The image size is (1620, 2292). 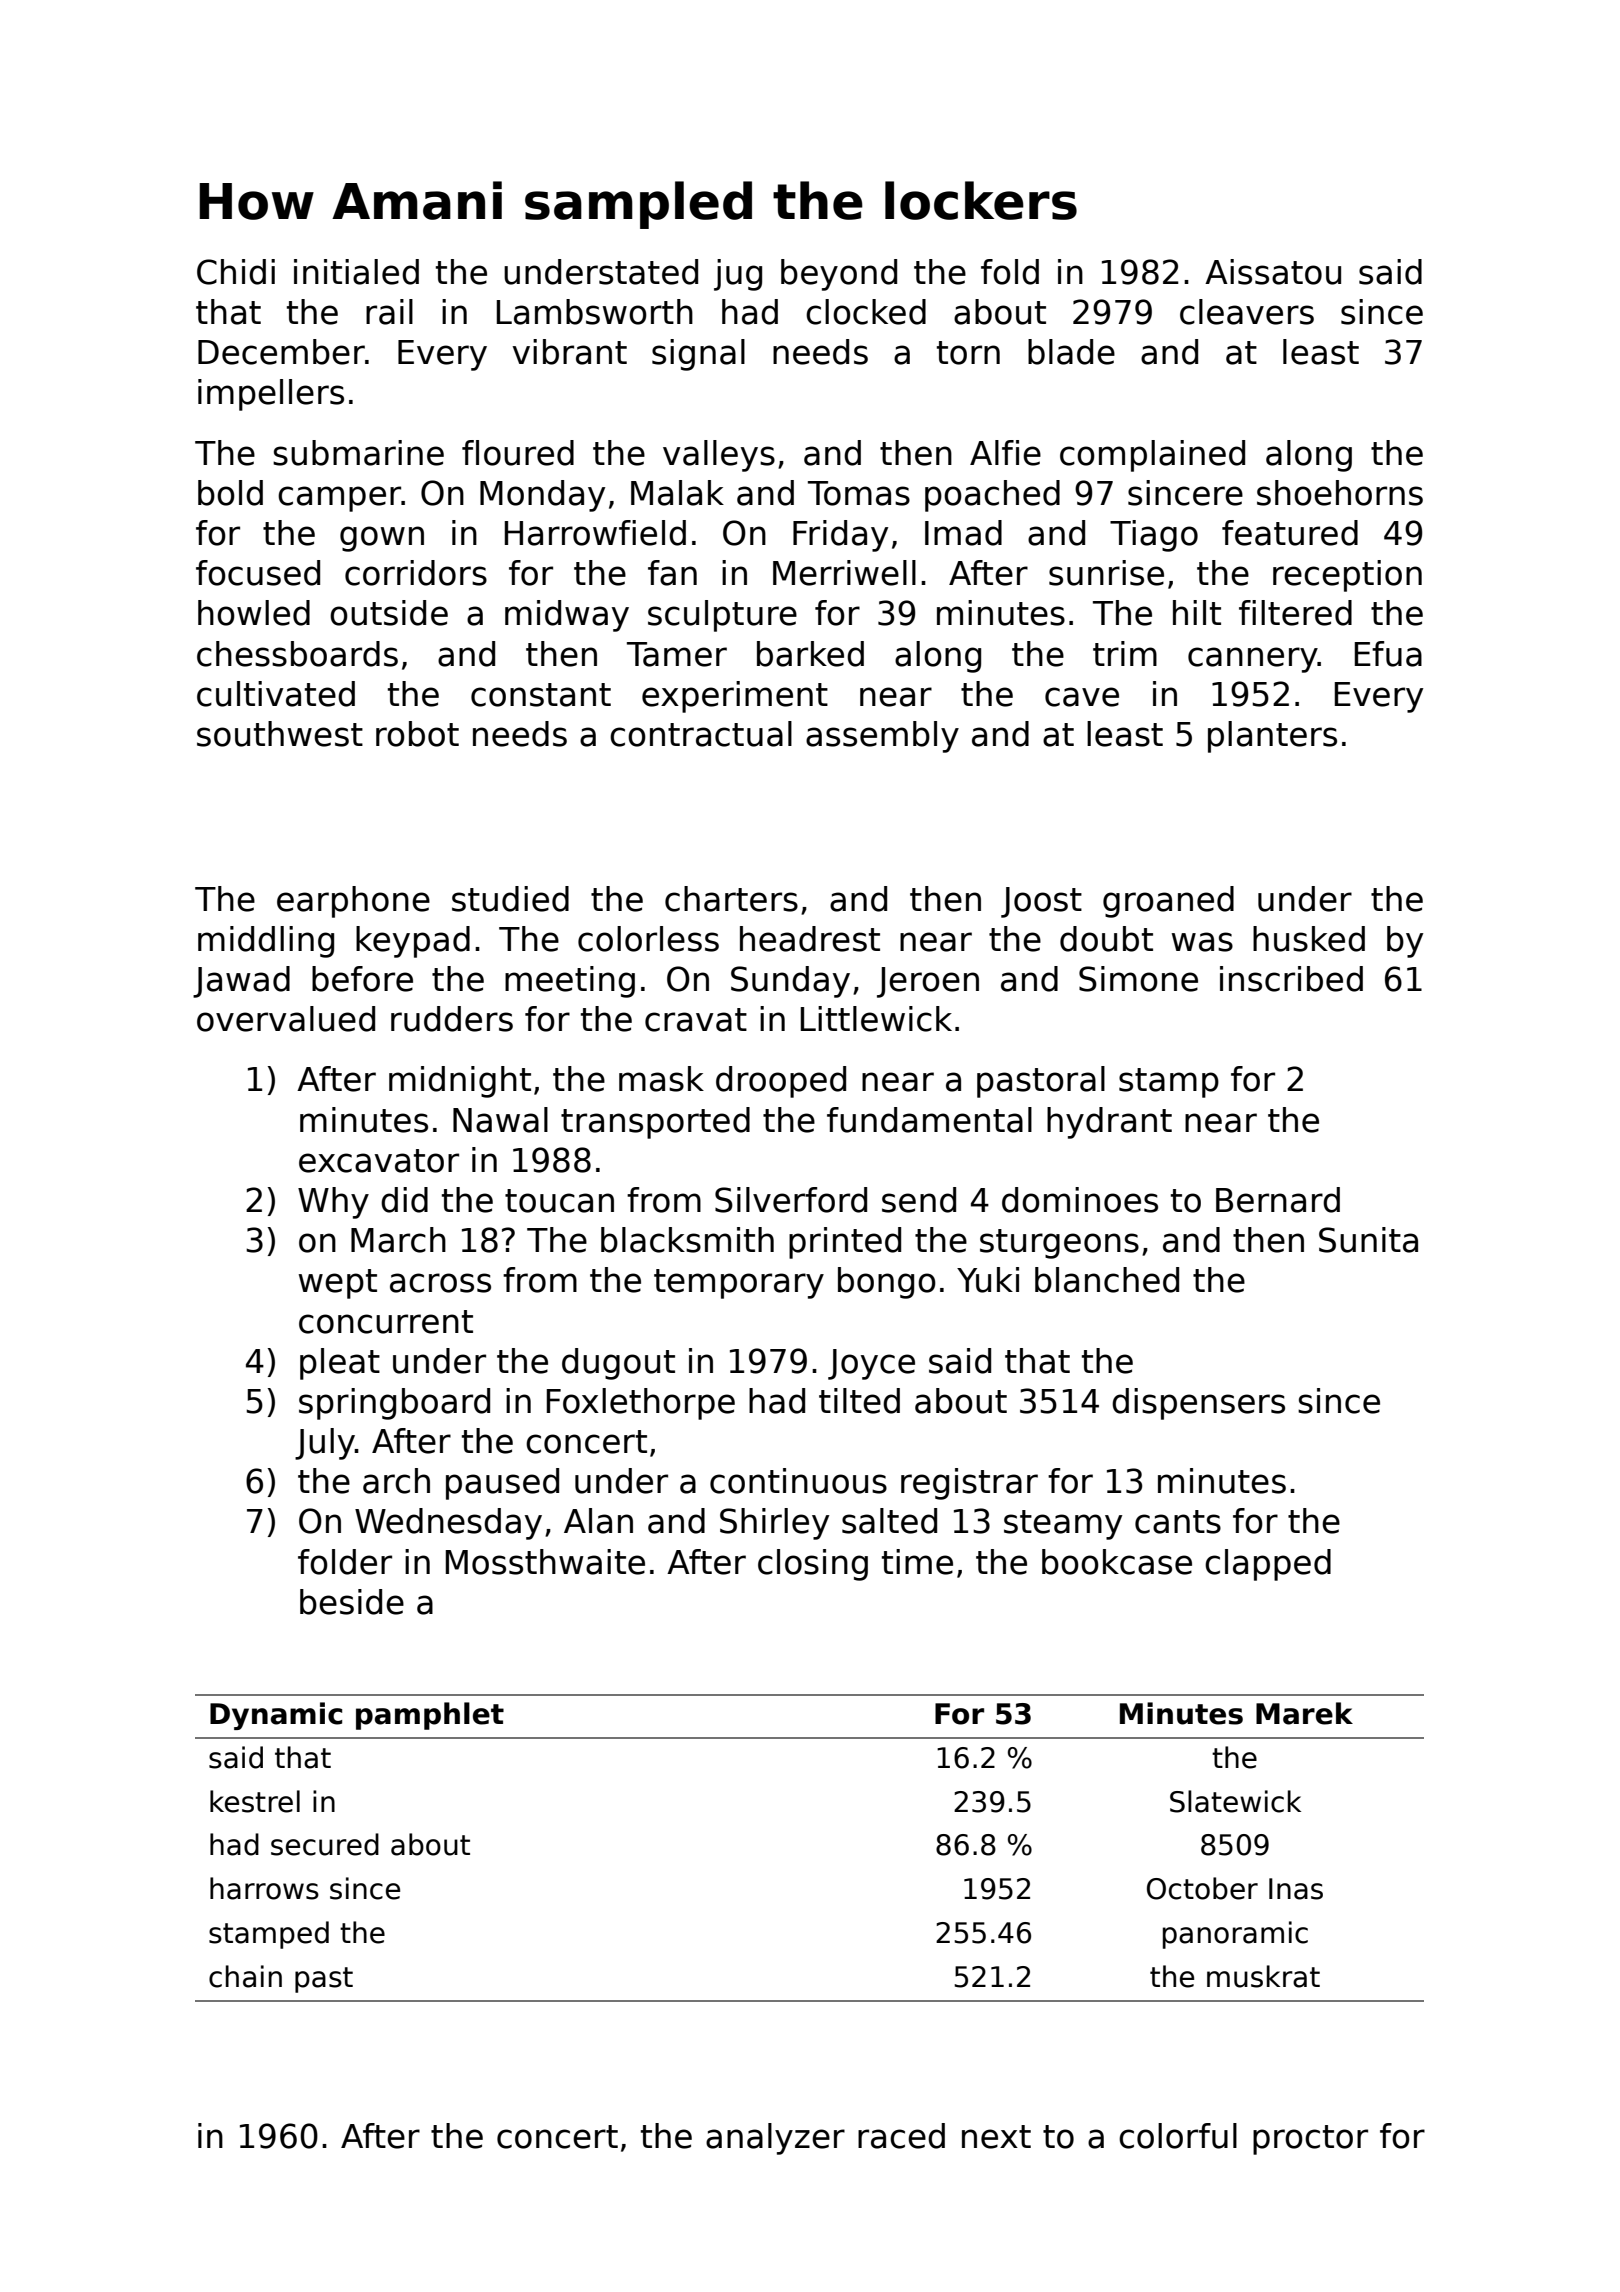 I want to click on toucan, so click(x=559, y=1201).
